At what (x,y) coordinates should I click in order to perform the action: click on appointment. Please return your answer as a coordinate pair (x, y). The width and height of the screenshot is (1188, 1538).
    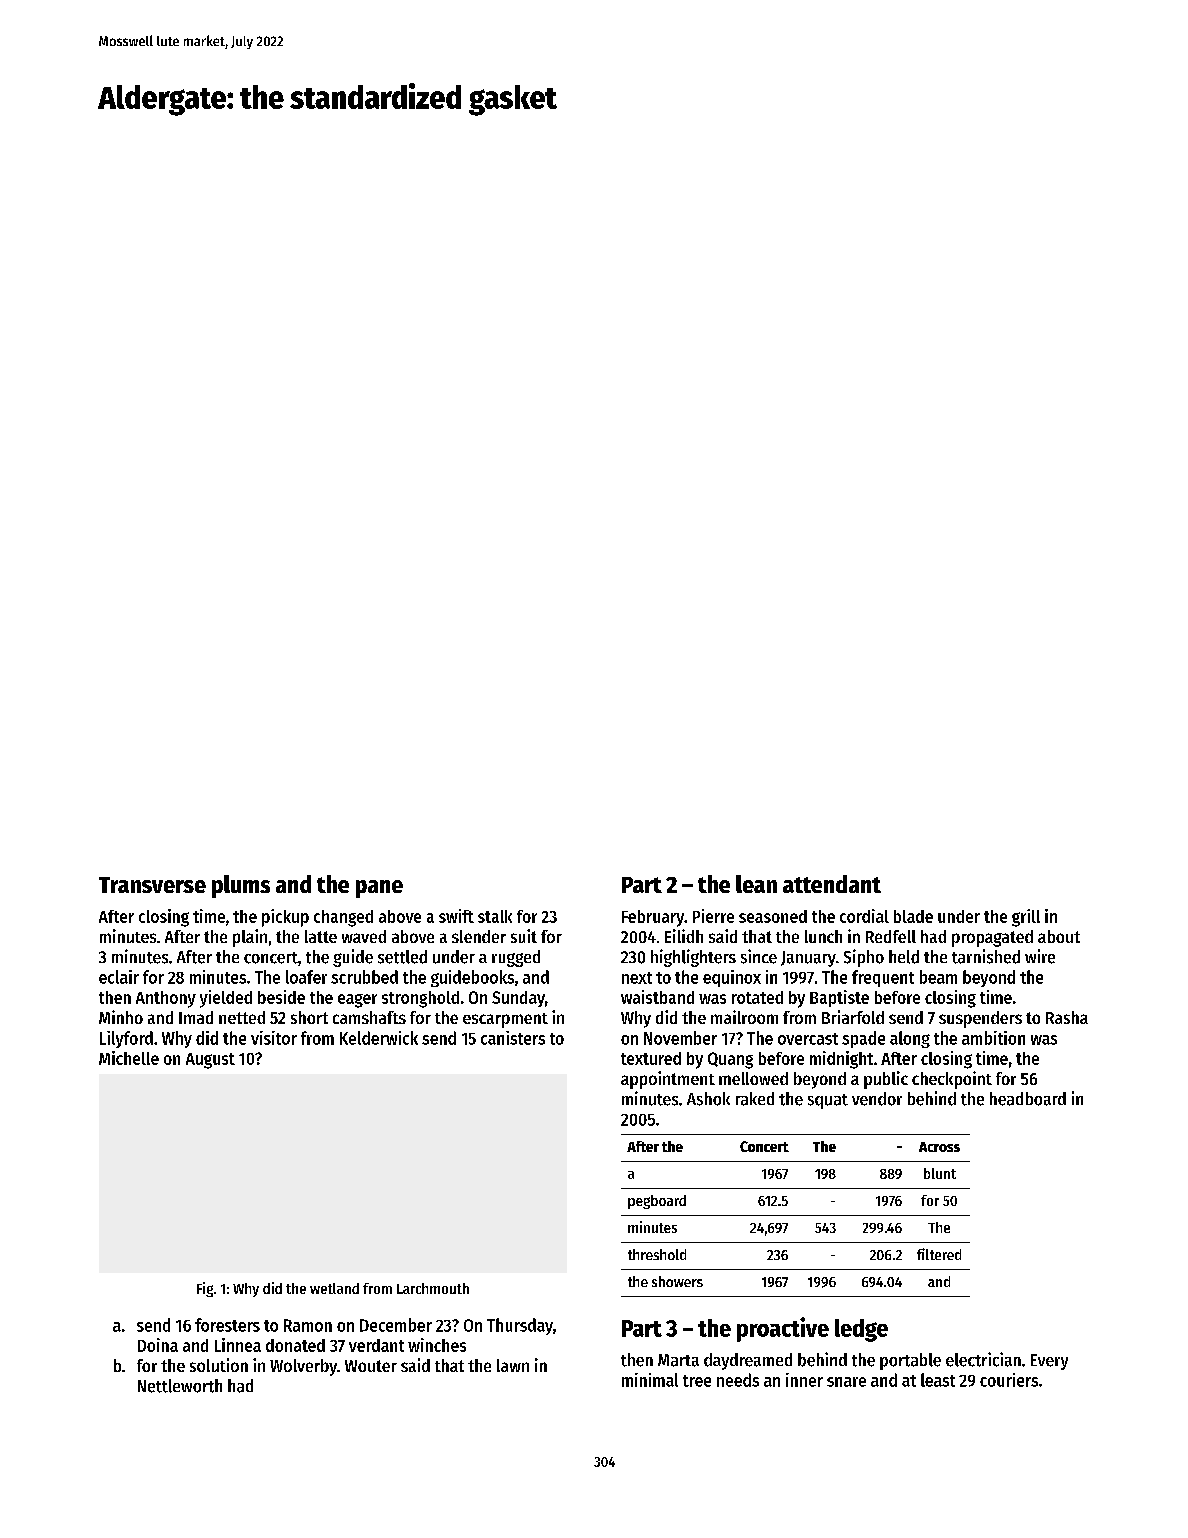
    Looking at the image, I should click on (668, 1080).
